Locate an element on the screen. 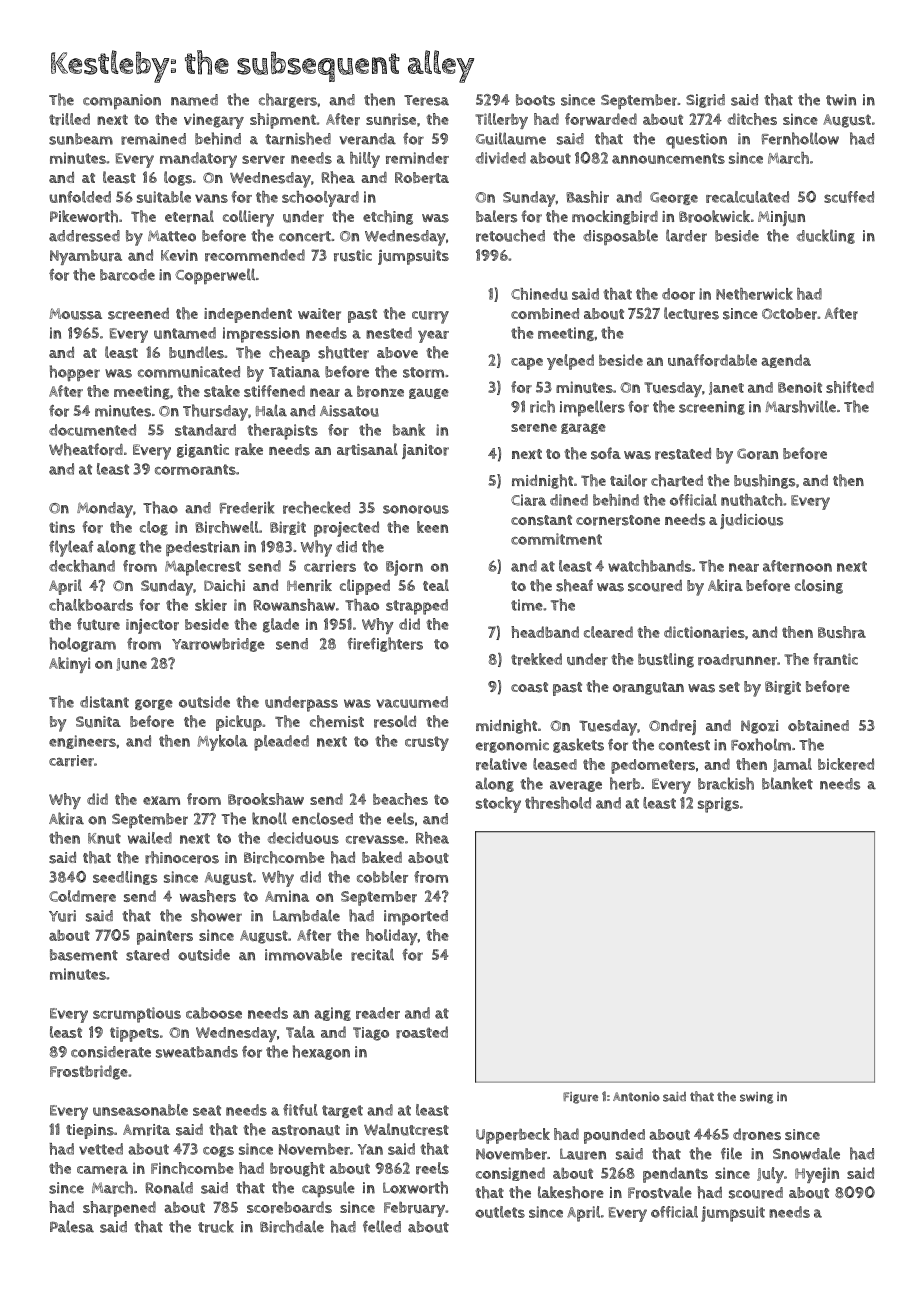  Teresa is located at coordinates (426, 100).
